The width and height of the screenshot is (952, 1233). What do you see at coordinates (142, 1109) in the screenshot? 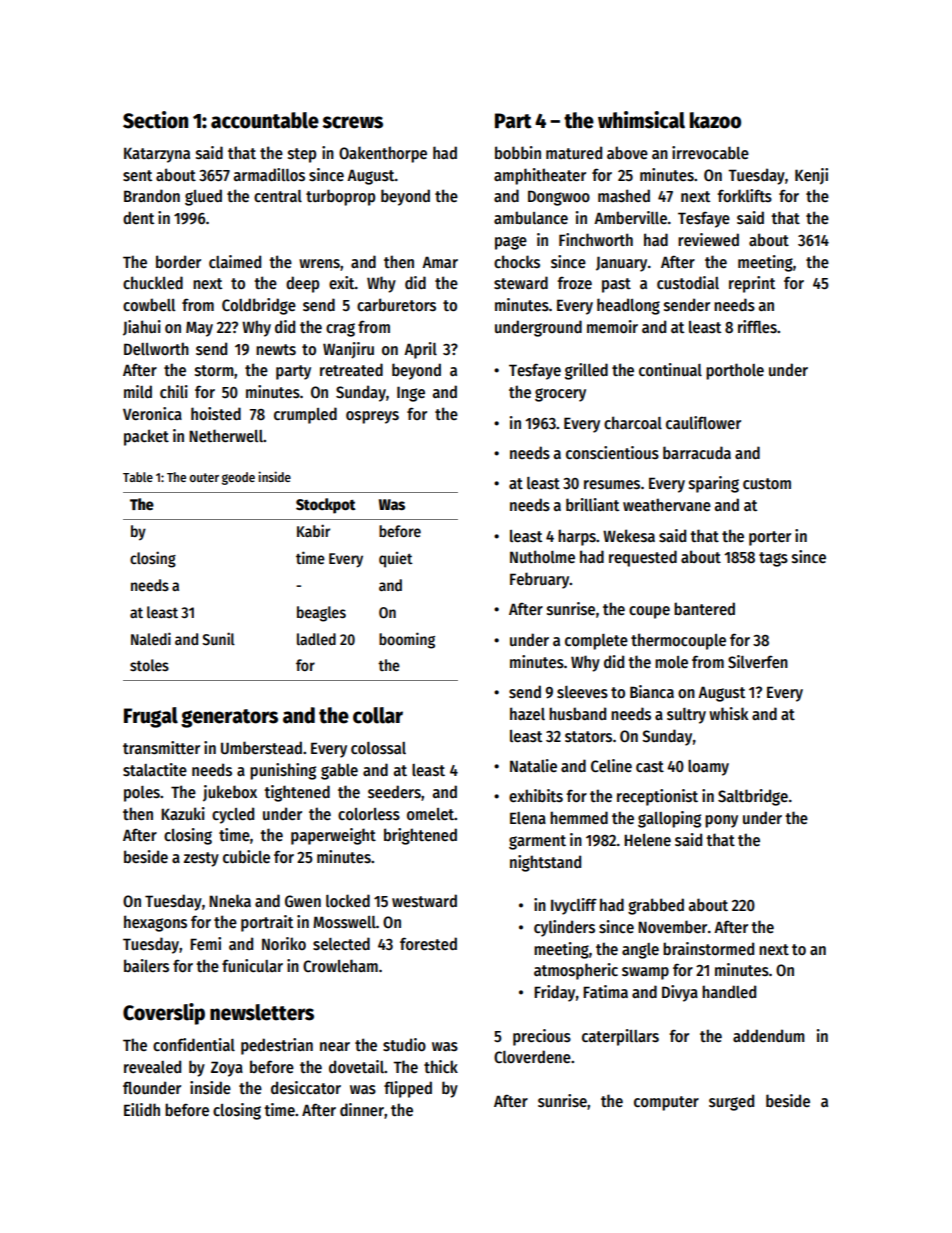
I see `Eilidh` at bounding box center [142, 1109].
